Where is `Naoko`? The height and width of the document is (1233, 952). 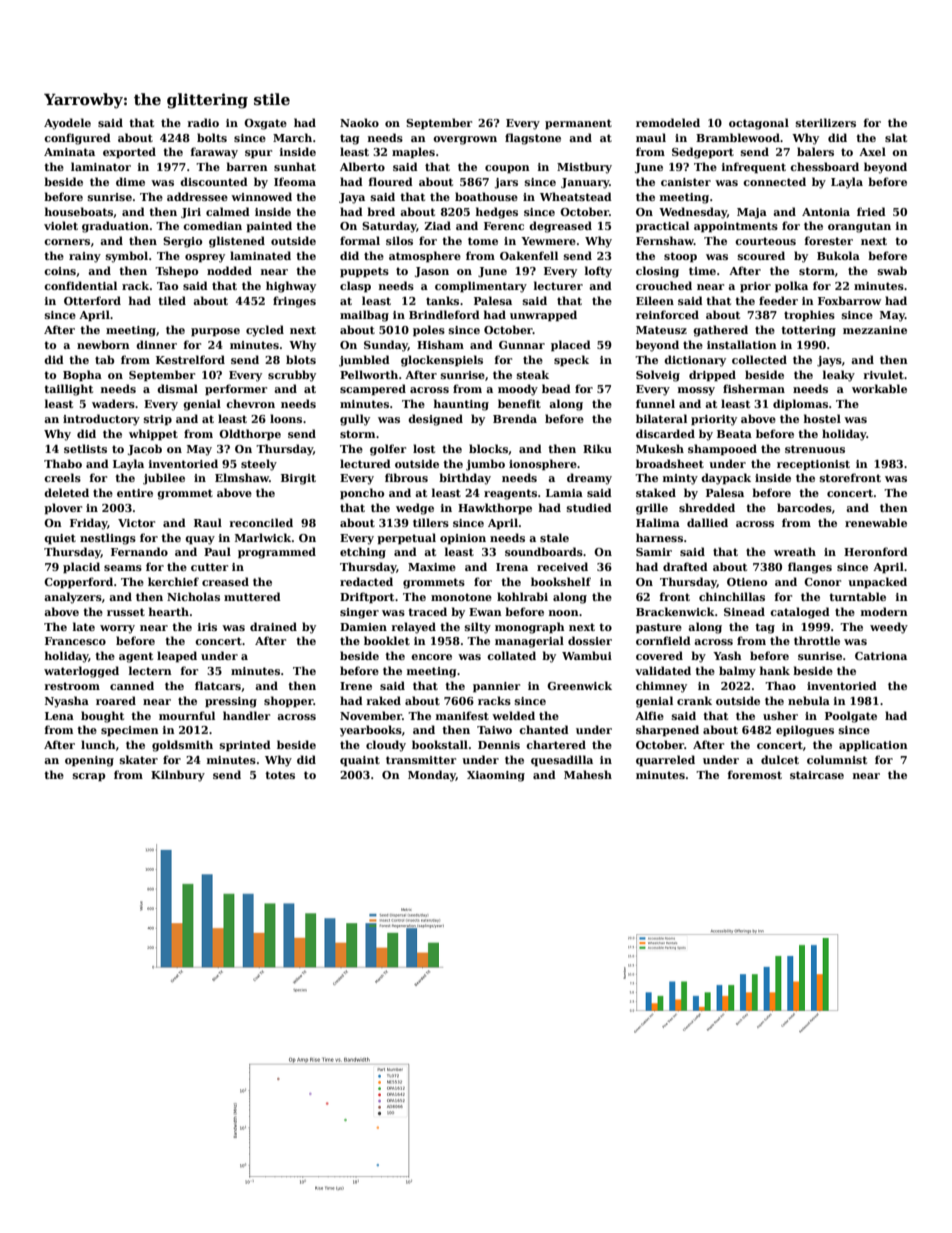 Naoko is located at coordinates (359, 122).
